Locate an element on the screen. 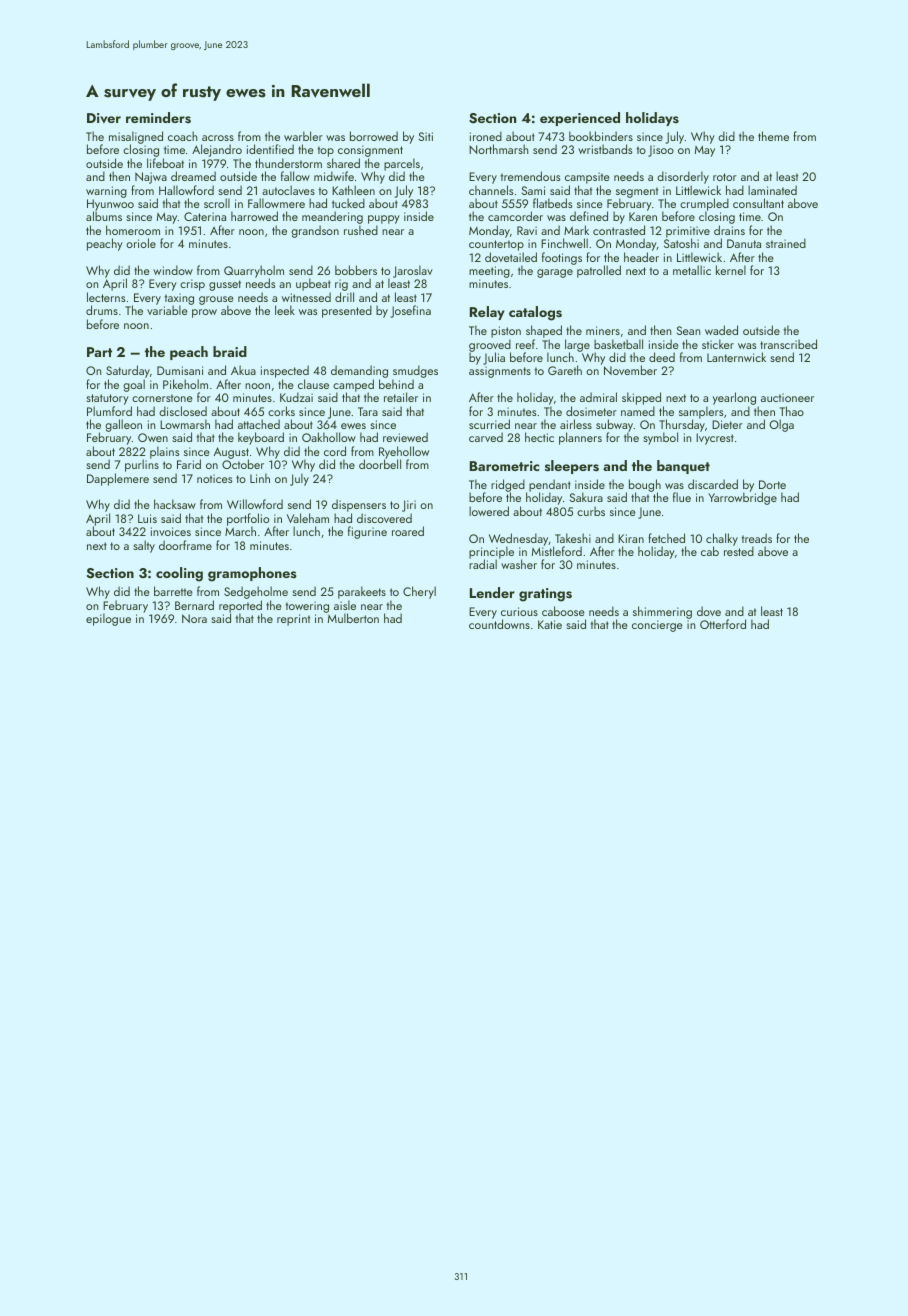 The image size is (908, 1316). borrowed is located at coordinates (374, 136).
